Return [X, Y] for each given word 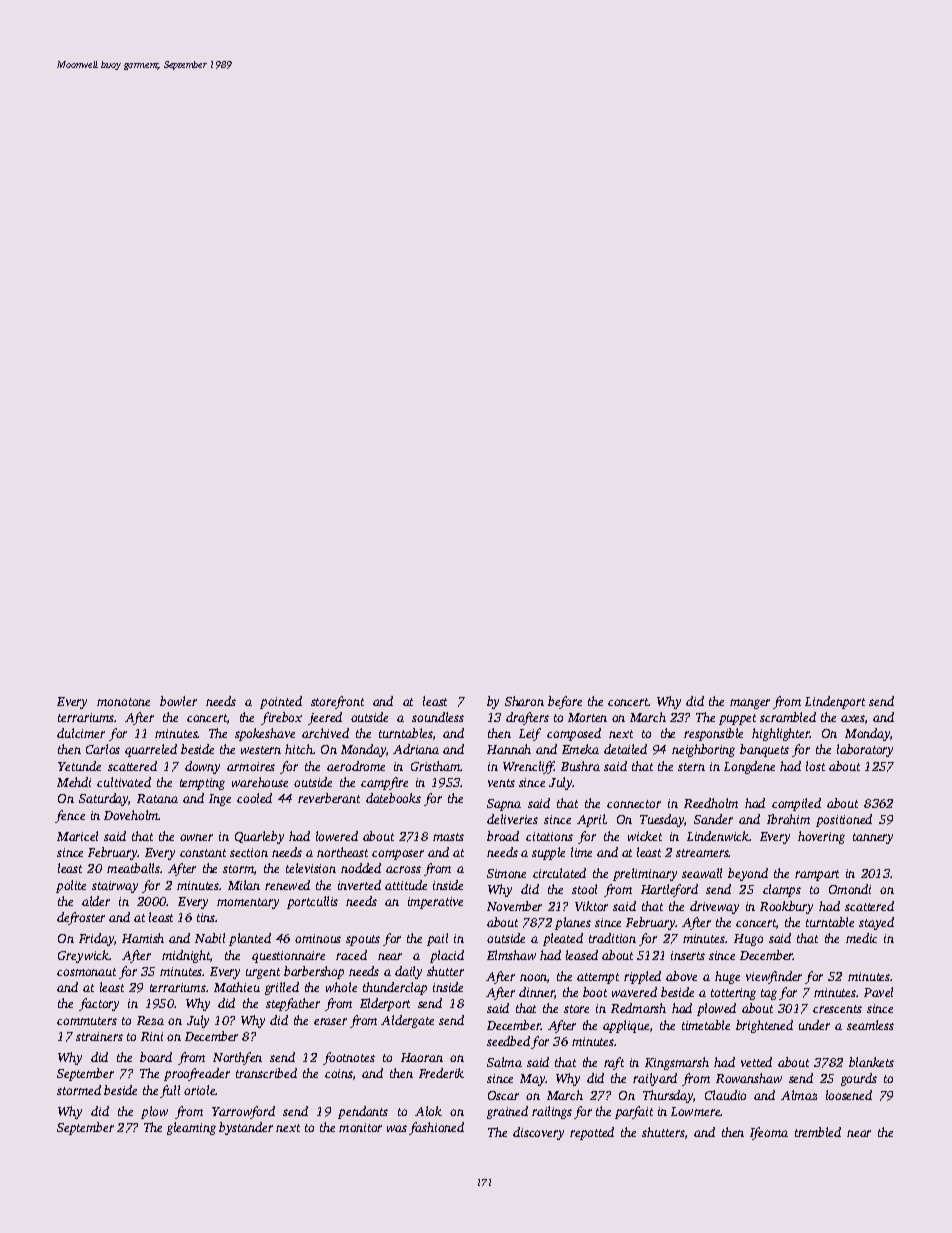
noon [533, 977]
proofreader [197, 1074]
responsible [713, 734]
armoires [251, 766]
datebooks [393, 798]
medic [861, 938]
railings [552, 1112]
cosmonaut [86, 972]
